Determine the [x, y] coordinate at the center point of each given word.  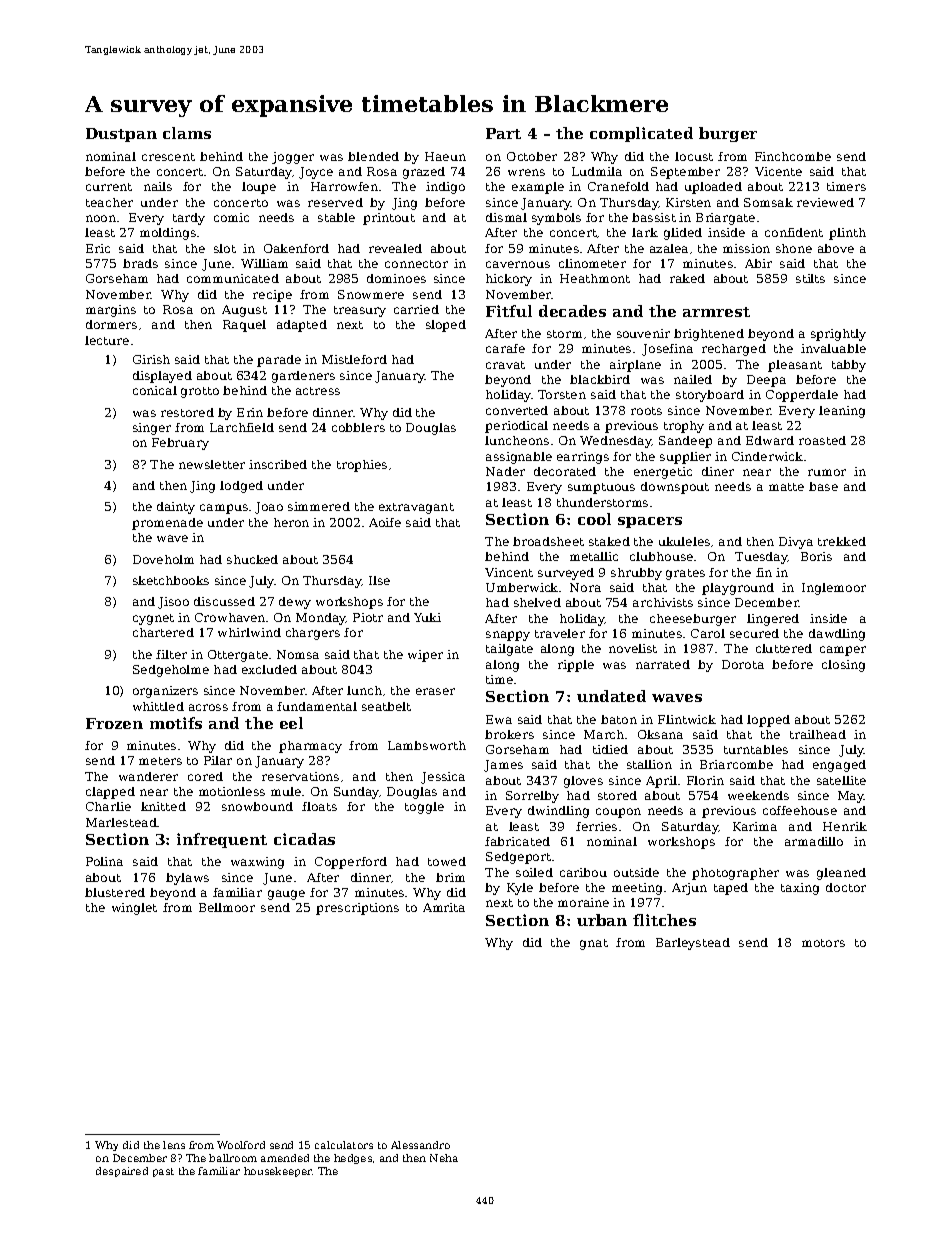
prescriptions [357, 909]
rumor [827, 472]
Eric [98, 248]
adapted [302, 326]
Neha [444, 1158]
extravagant [416, 508]
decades [572, 311]
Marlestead [121, 822]
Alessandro [420, 1145]
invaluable [833, 348]
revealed [395, 248]
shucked [252, 559]
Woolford [241, 1145]
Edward [770, 440]
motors [823, 943]
